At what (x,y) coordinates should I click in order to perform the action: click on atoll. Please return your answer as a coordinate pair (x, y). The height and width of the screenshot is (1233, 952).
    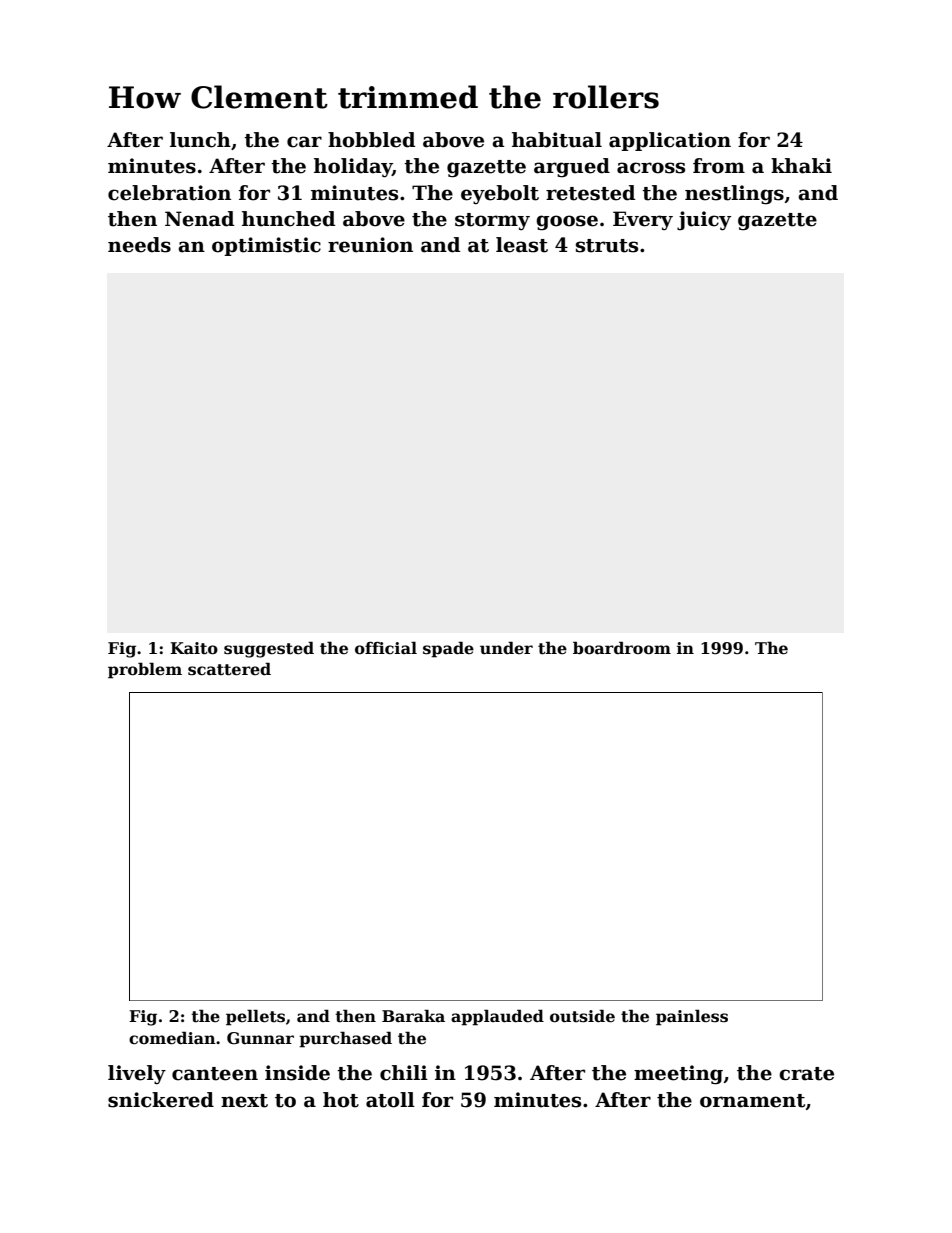
    Looking at the image, I should click on (390, 1100).
